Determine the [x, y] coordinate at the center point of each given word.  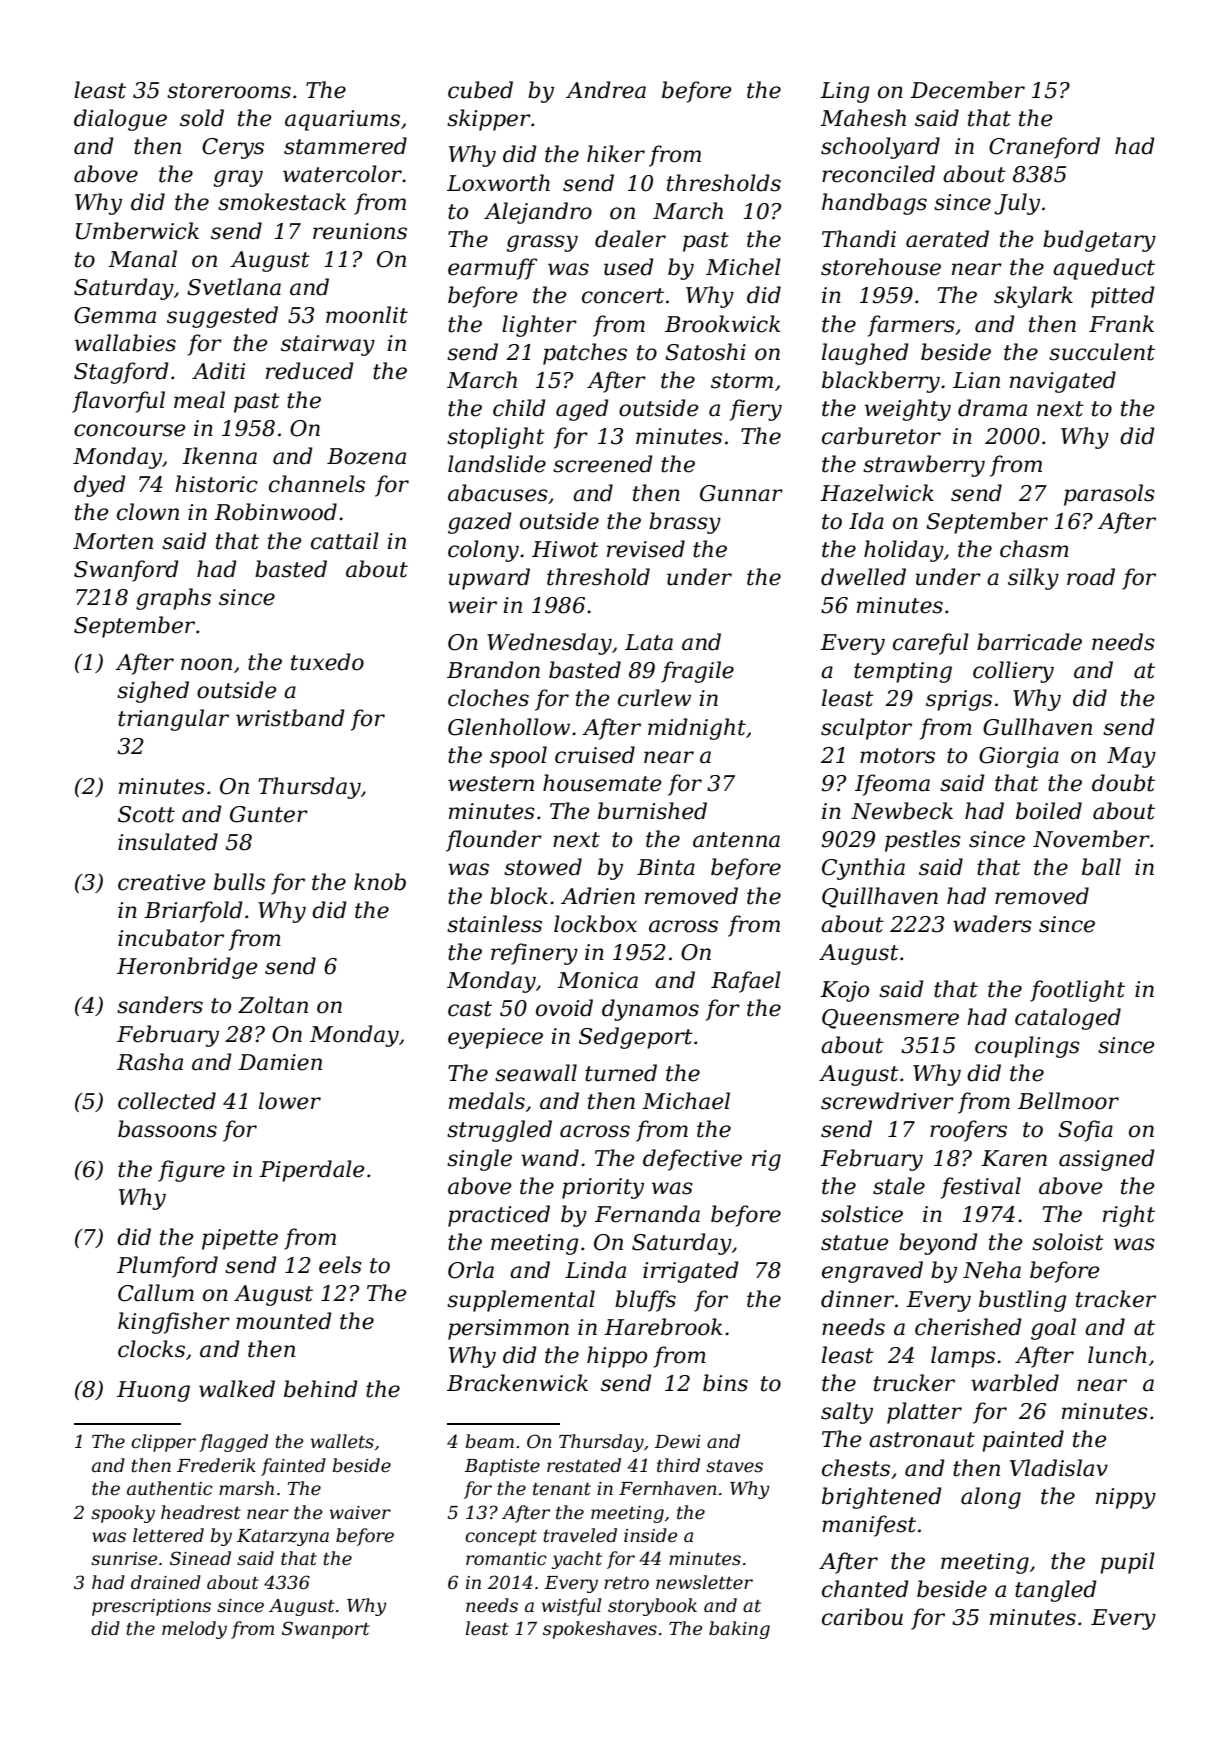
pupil [1127, 1563]
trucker [914, 1383]
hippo [617, 1357]
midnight [697, 729]
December [967, 90]
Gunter [269, 814]
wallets [342, 1441]
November [1091, 839]
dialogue [120, 120]
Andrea [606, 90]
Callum [156, 1293]
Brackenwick [517, 1383]
